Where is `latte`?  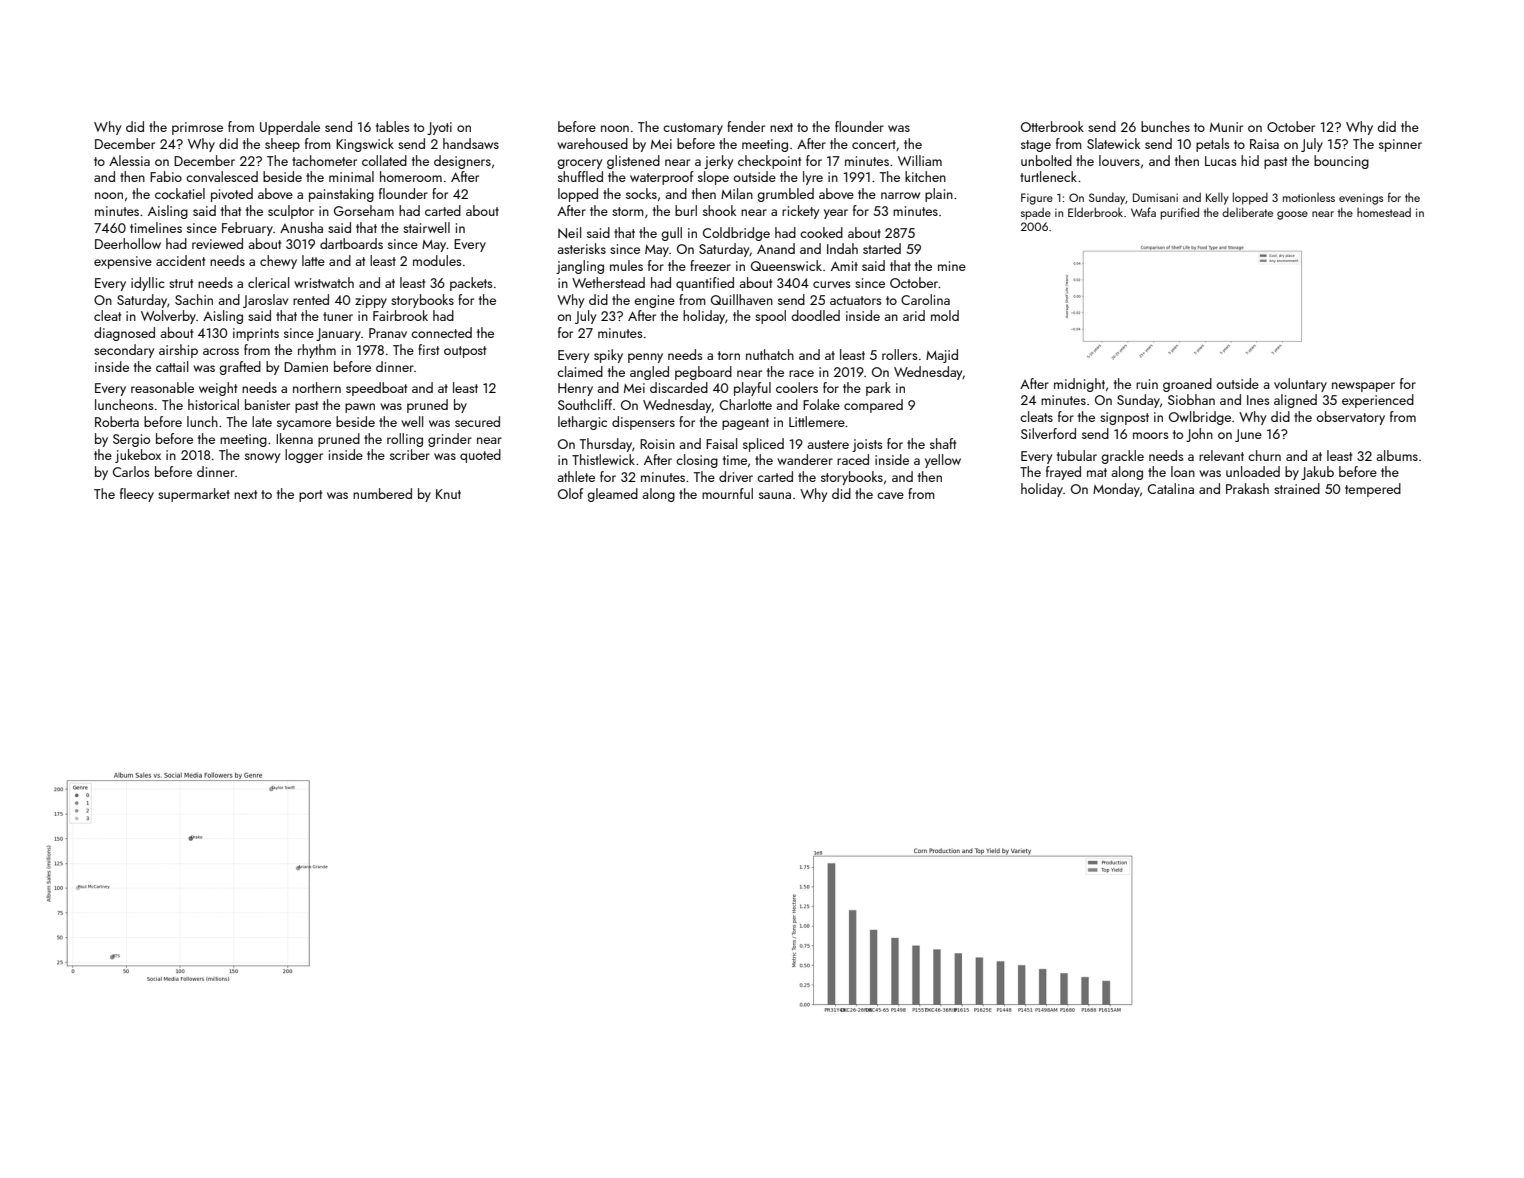
latte is located at coordinates (313, 260).
